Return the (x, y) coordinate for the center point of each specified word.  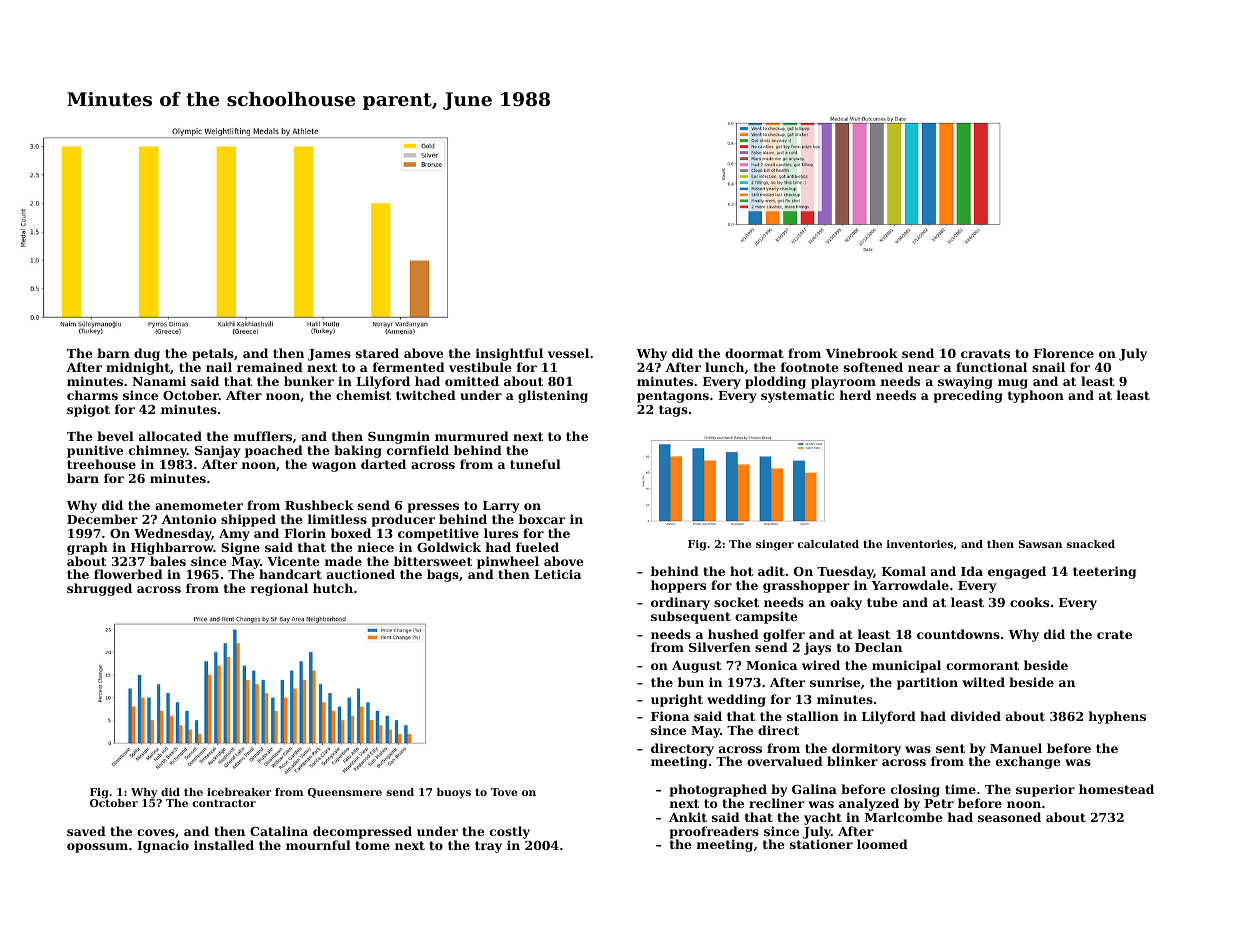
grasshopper (806, 586)
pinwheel (508, 563)
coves (156, 832)
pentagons (673, 397)
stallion (813, 716)
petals (213, 354)
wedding (736, 700)
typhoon (1036, 396)
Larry (501, 507)
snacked (1091, 544)
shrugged (99, 589)
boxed (351, 533)
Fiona (670, 716)
